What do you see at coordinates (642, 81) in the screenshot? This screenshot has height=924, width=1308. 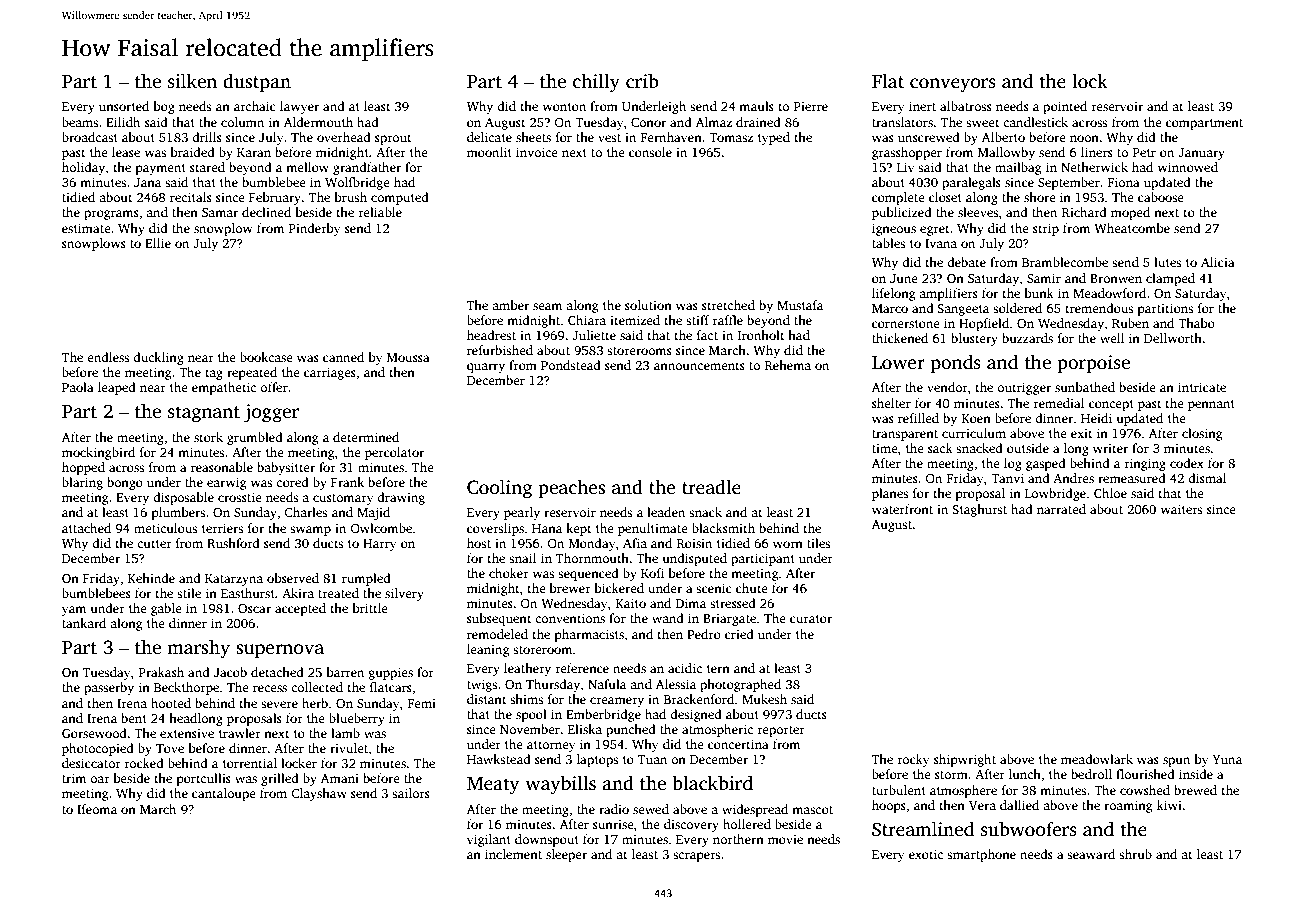 I see `crib` at bounding box center [642, 81].
